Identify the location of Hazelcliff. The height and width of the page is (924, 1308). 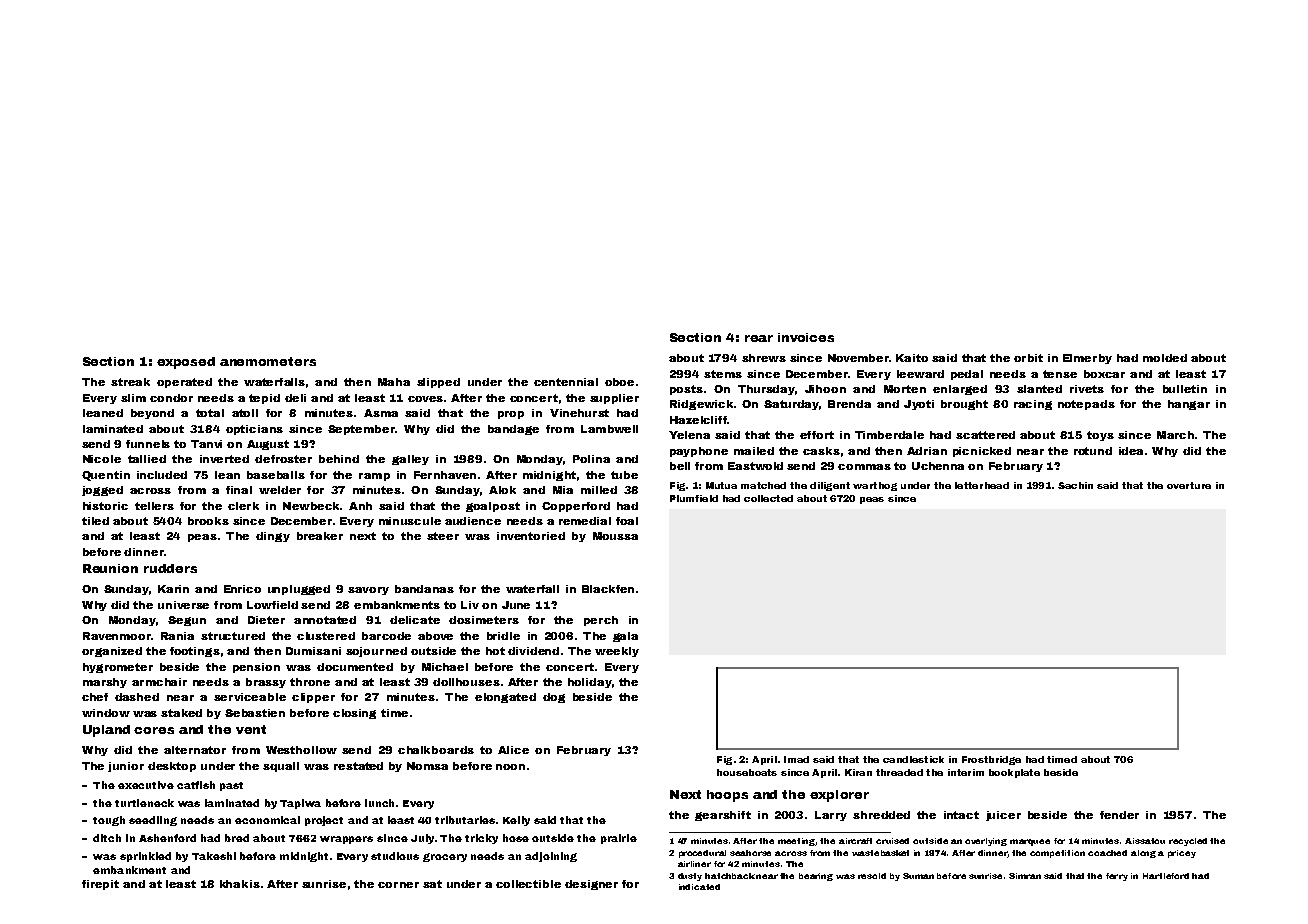
(698, 420).
